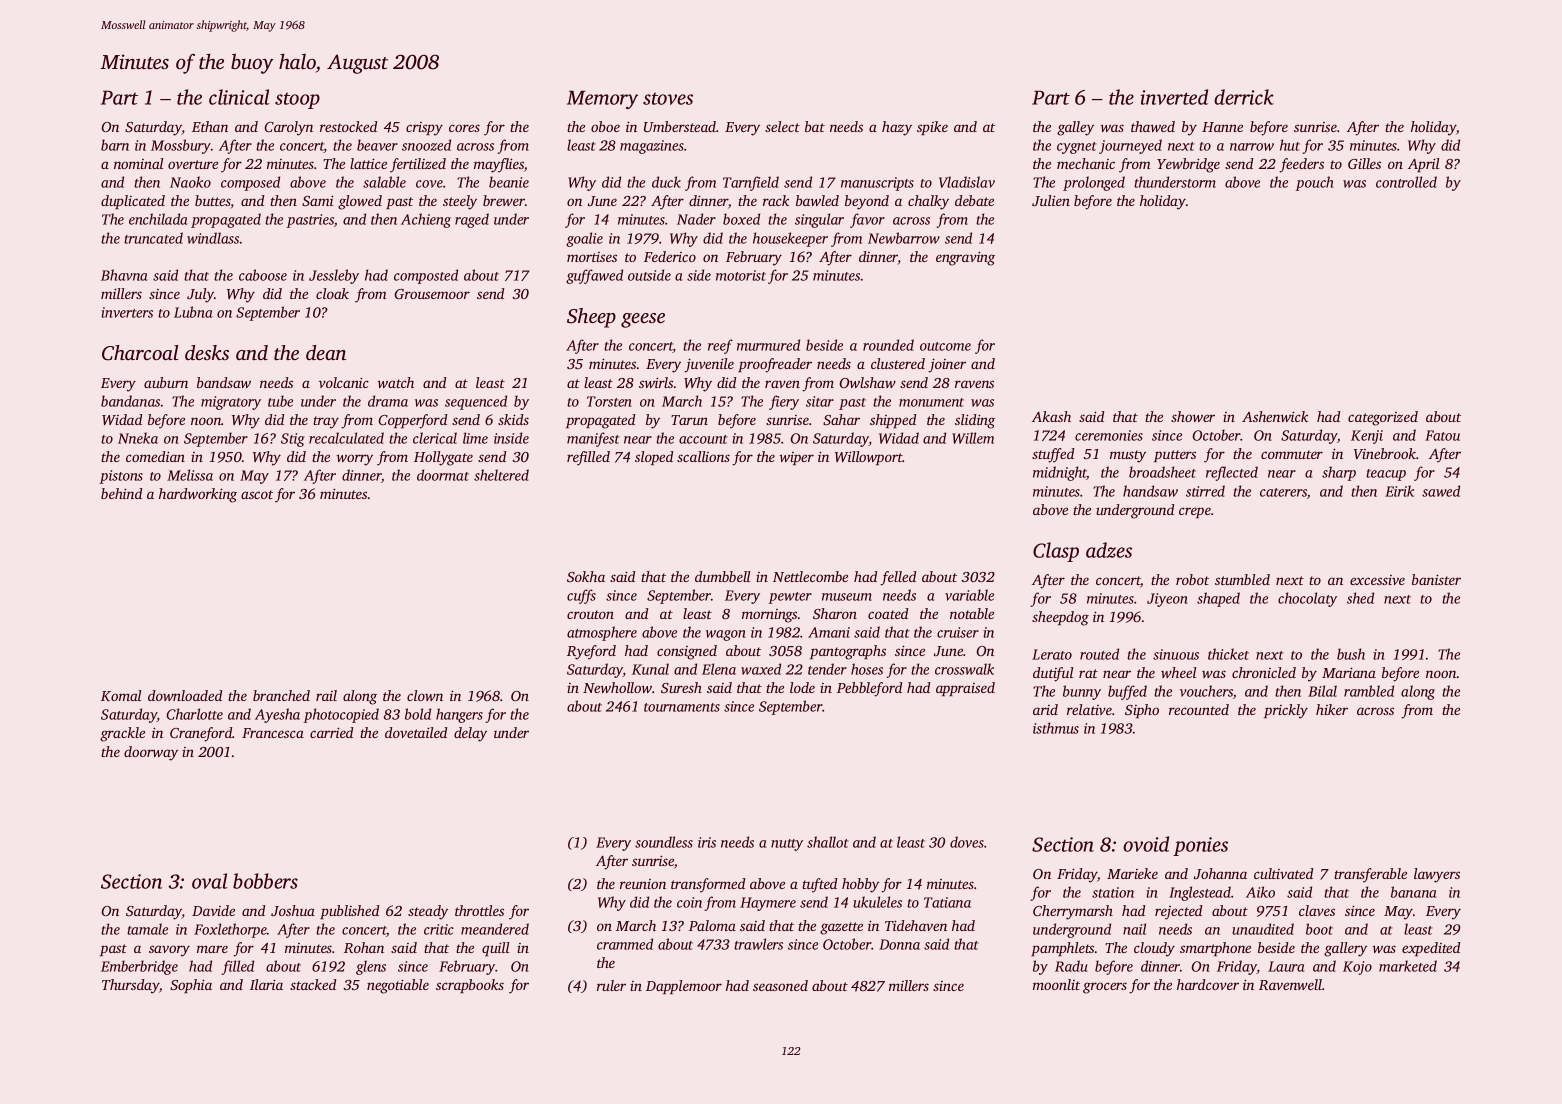  What do you see at coordinates (643, 320) in the page?
I see `geese` at bounding box center [643, 320].
